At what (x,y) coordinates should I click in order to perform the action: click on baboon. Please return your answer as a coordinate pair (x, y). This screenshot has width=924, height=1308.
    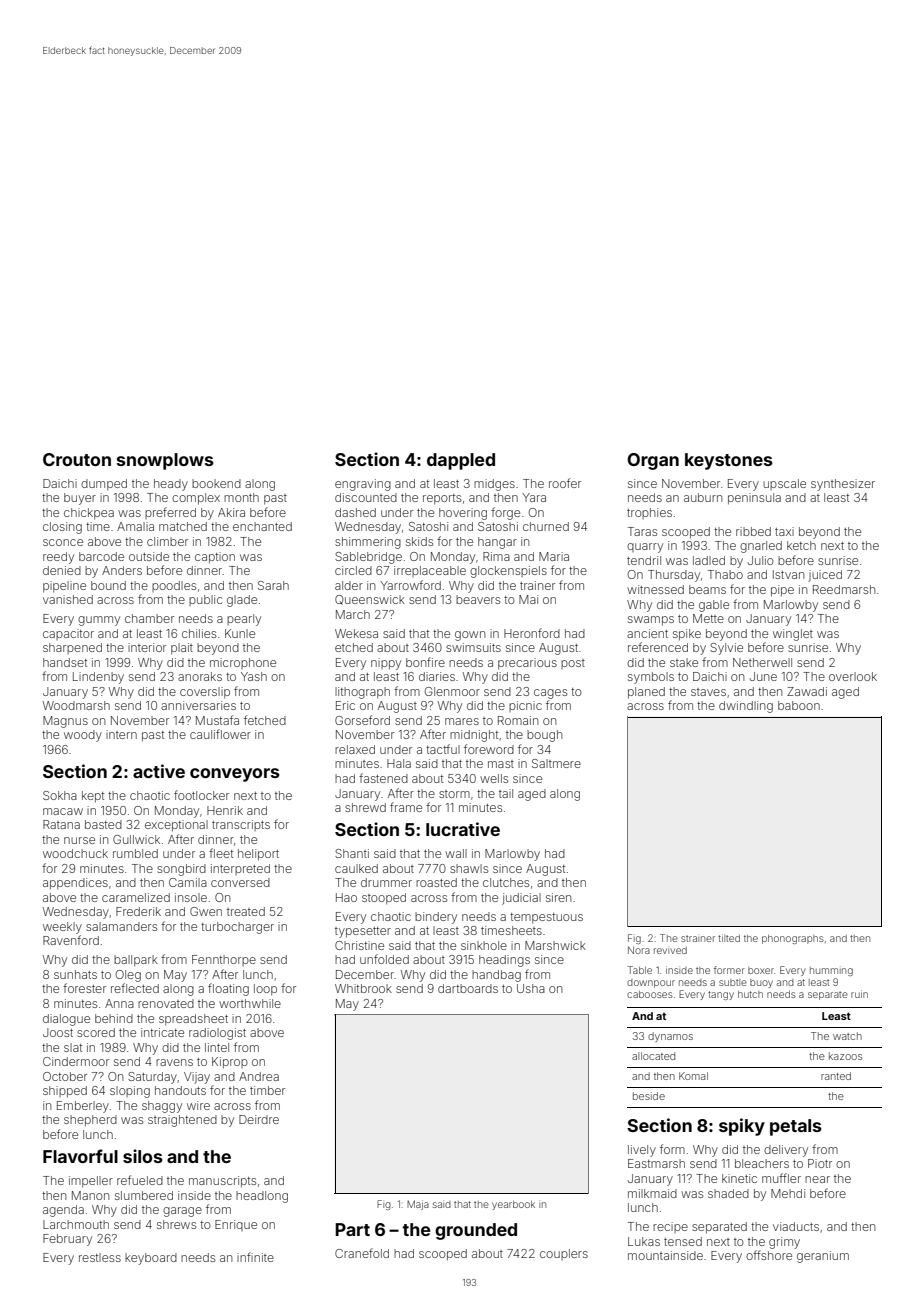
    Looking at the image, I should click on (799, 705).
